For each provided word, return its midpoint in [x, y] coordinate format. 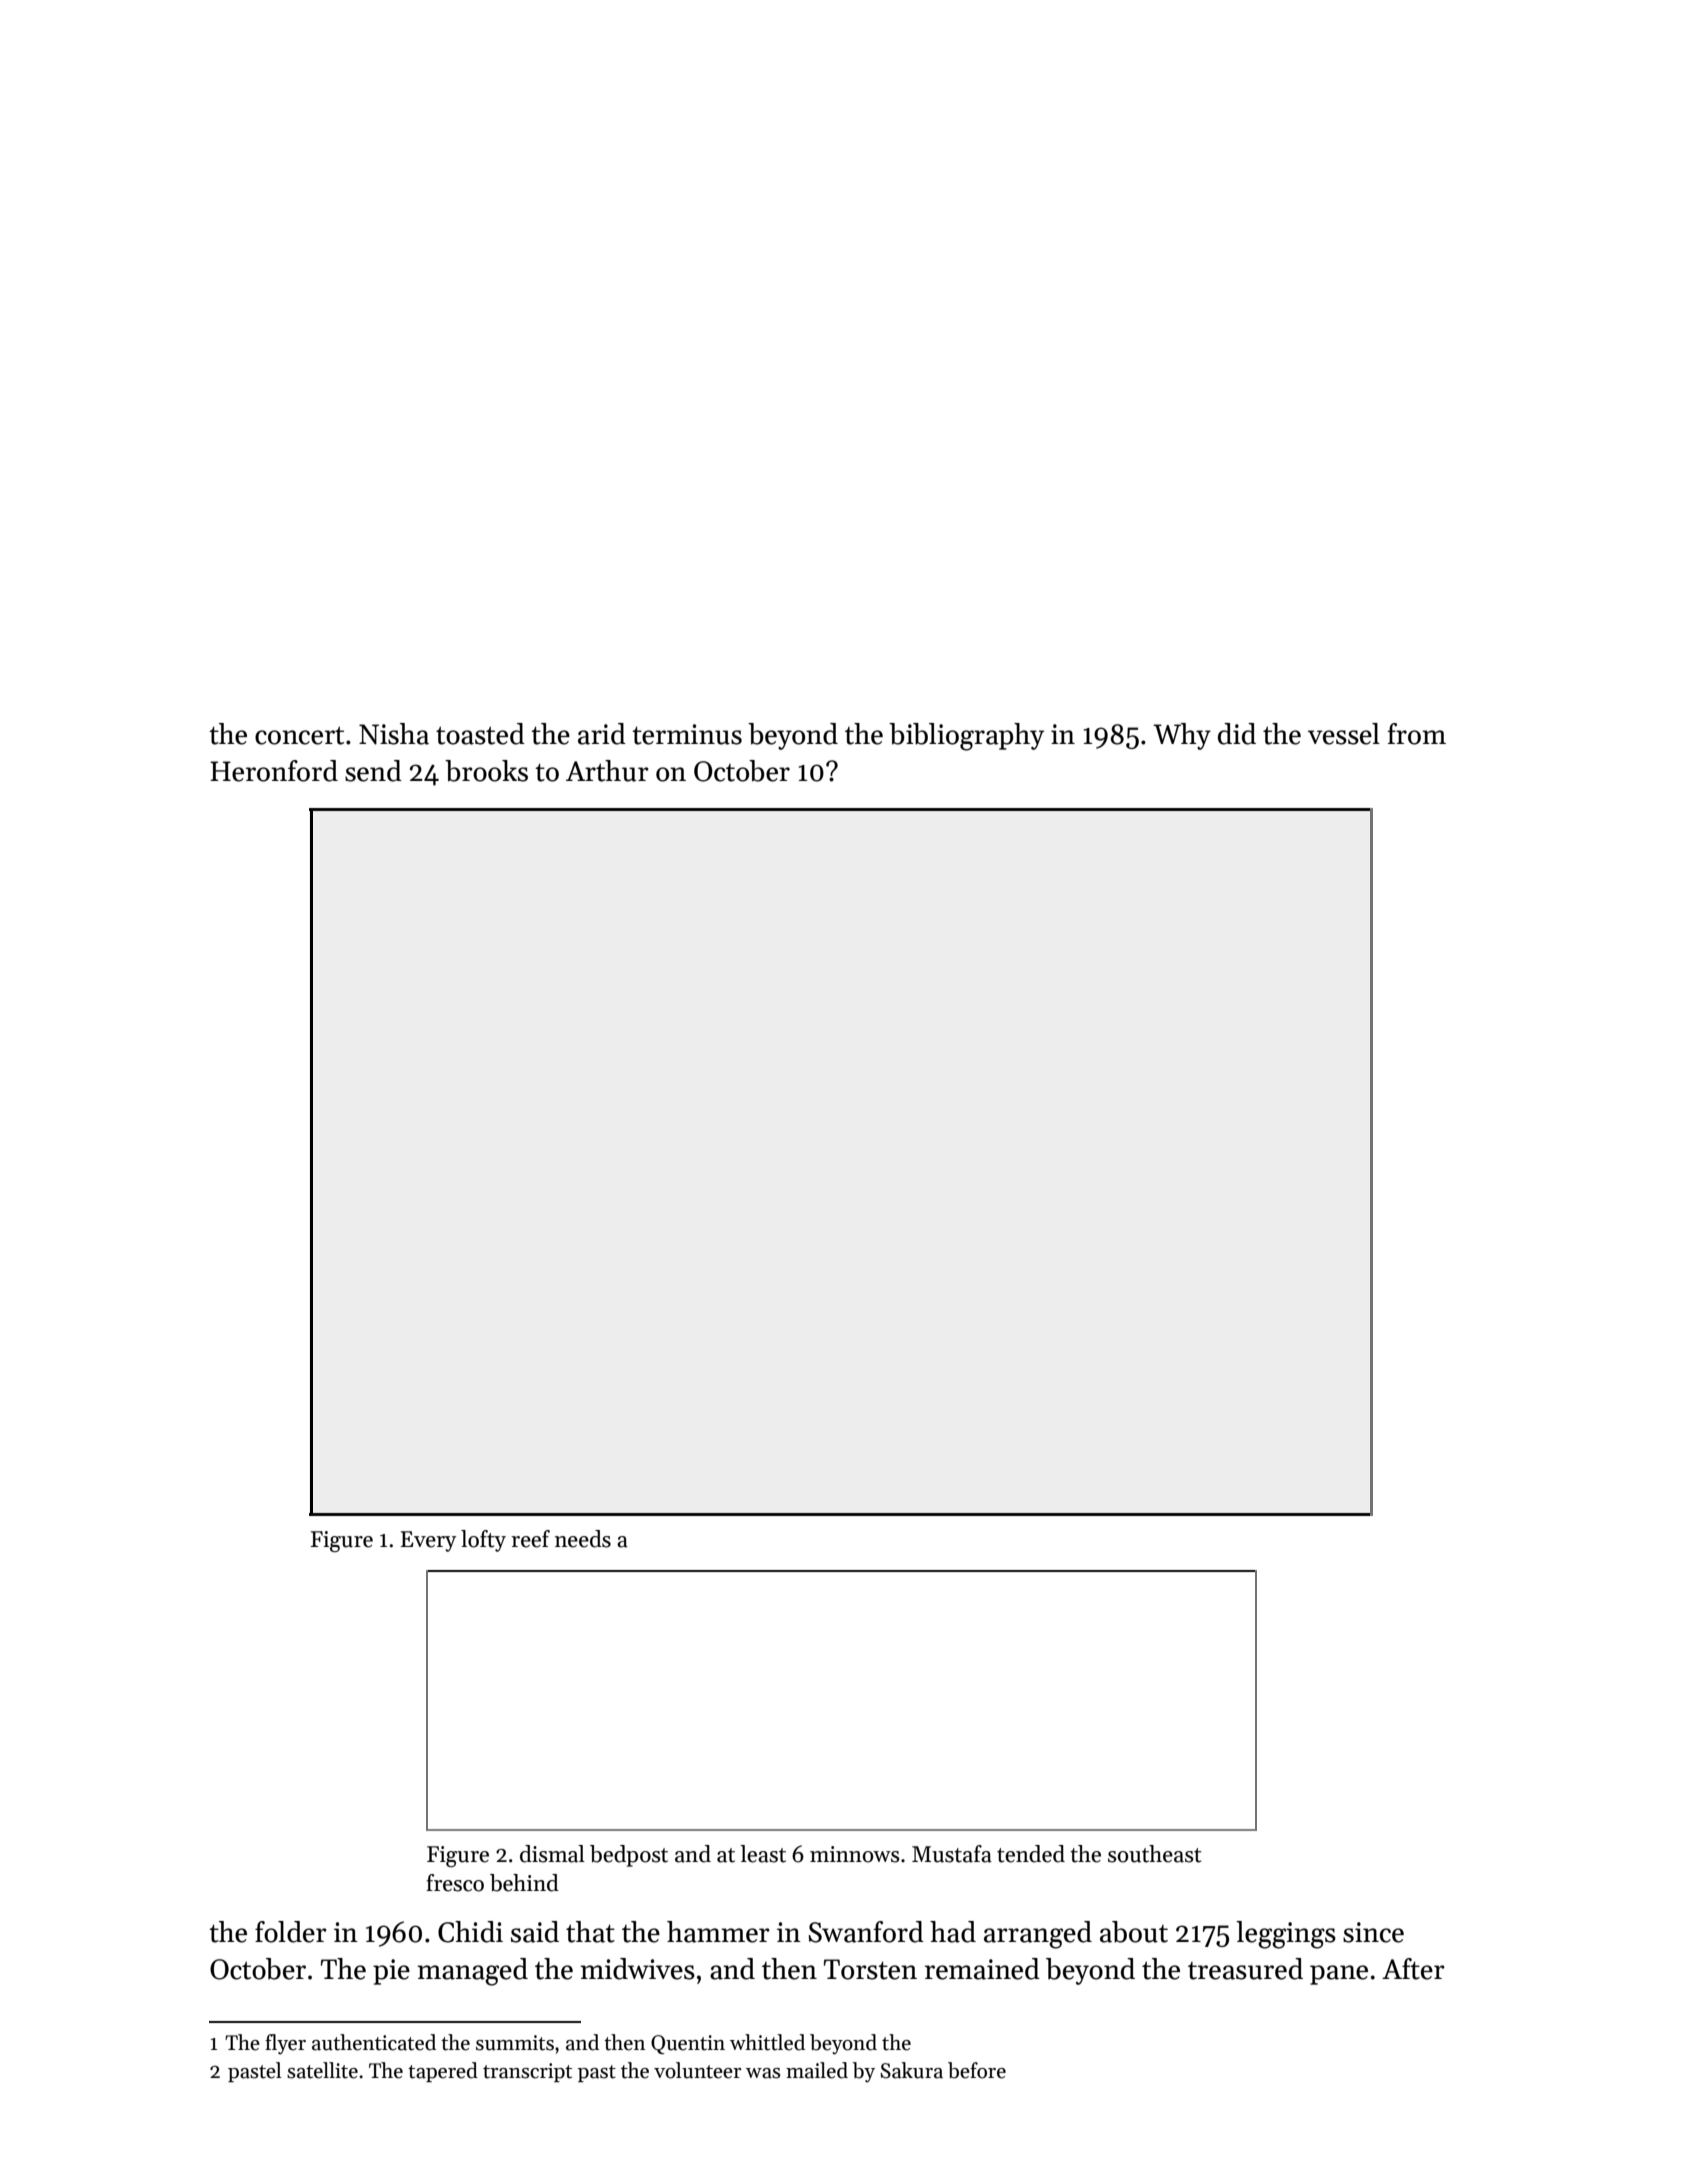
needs [583, 1539]
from [1416, 734]
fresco [455, 1883]
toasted [480, 734]
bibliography [966, 737]
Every [428, 1541]
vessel [1344, 734]
